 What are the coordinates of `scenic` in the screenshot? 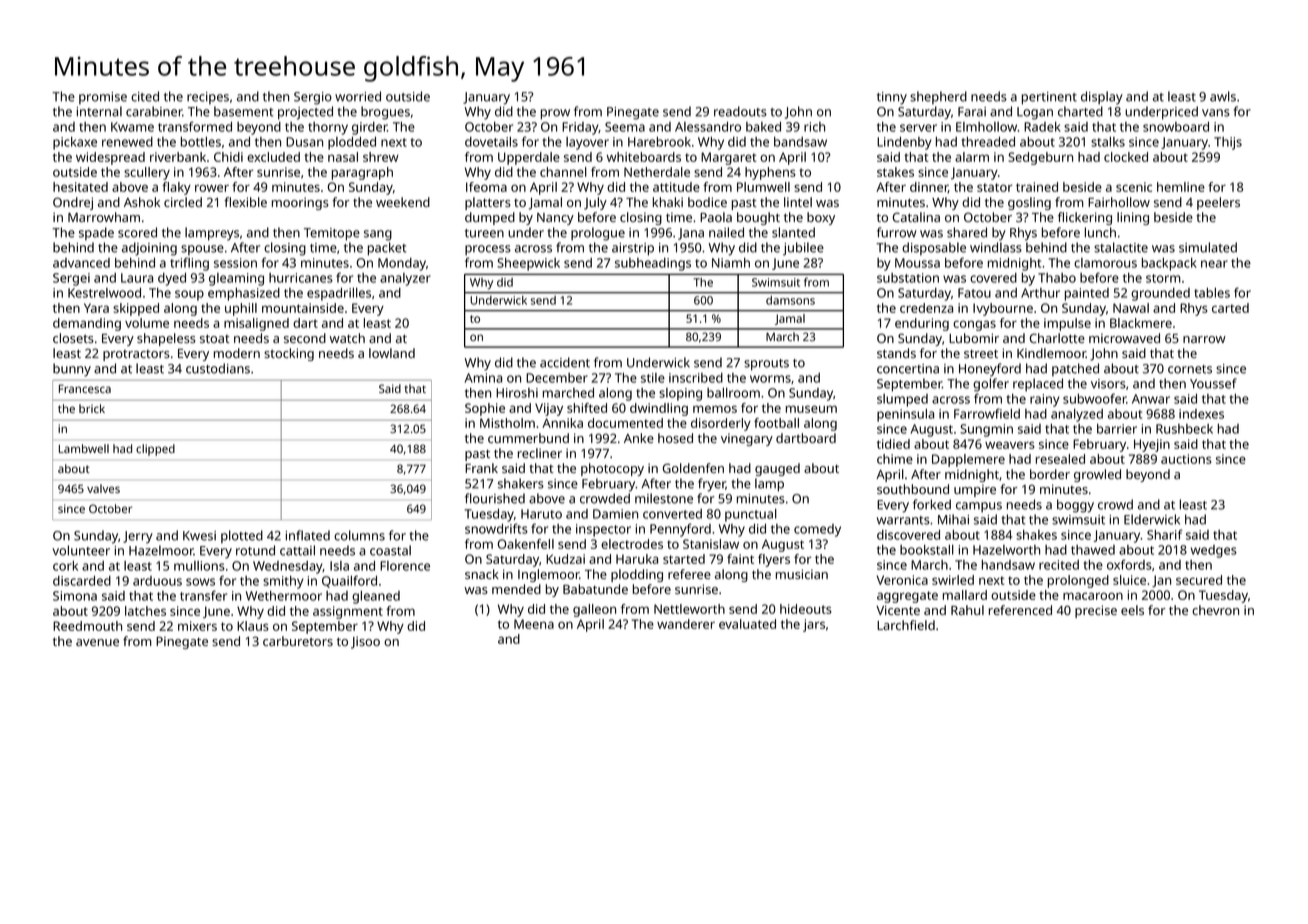 It's located at (1134, 187).
